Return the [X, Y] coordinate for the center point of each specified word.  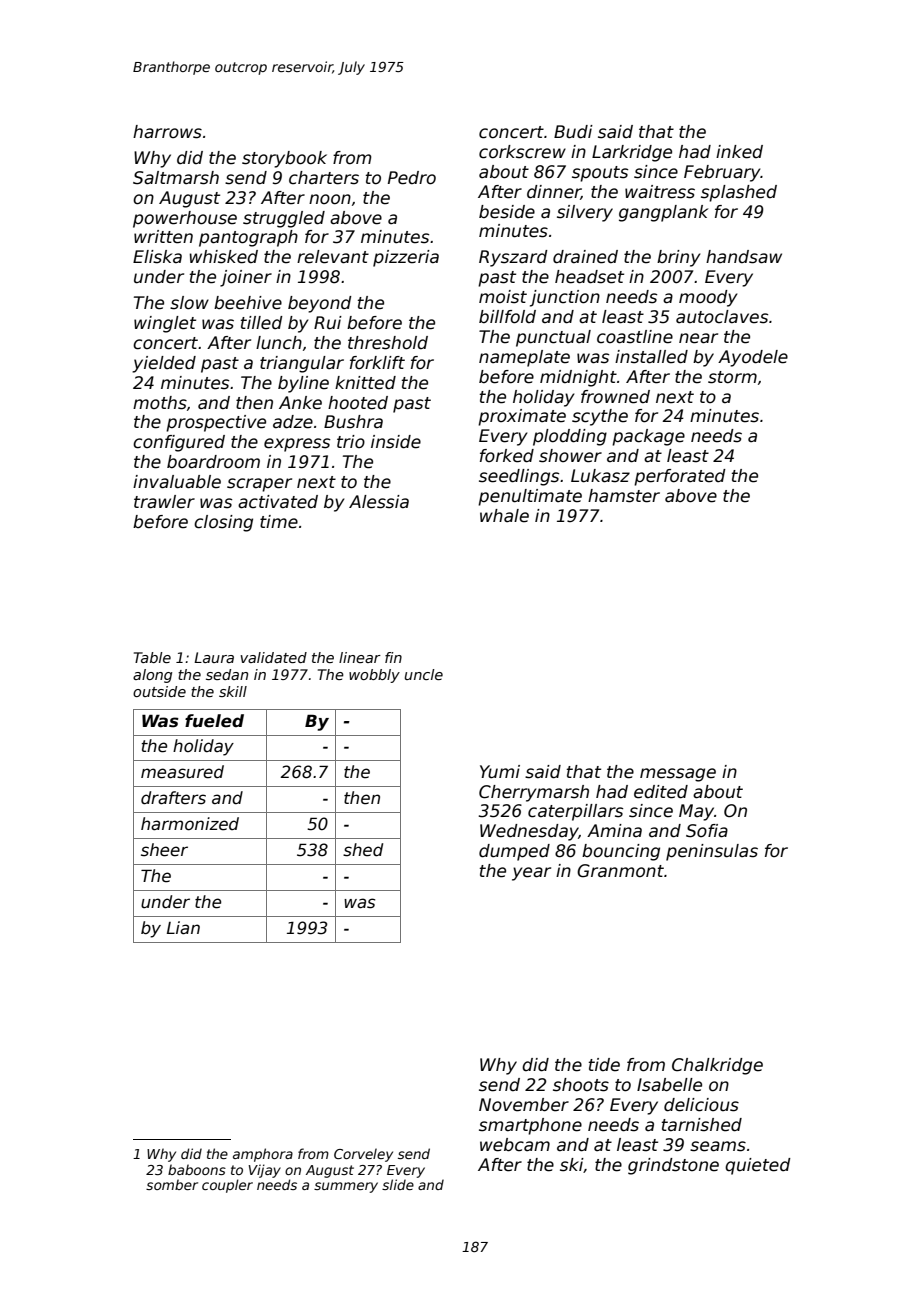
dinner [554, 192]
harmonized [190, 824]
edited [661, 792]
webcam [515, 1145]
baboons [197, 1169]
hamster [624, 496]
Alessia [379, 502]
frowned [615, 397]
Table [152, 657]
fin [393, 657]
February [722, 173]
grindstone [673, 1166]
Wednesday [529, 832]
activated [278, 502]
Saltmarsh [176, 178]
